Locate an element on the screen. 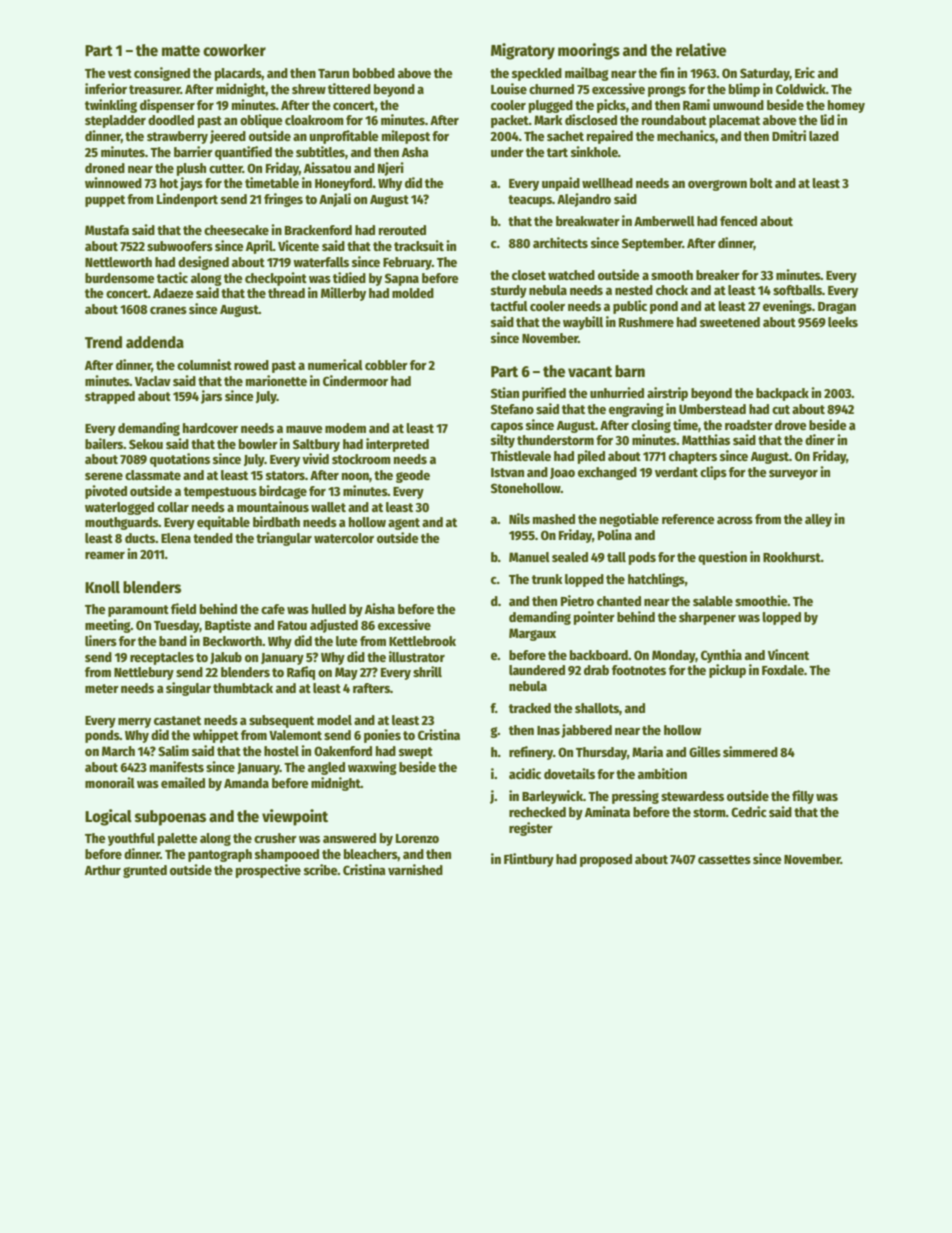  reamer is located at coordinates (105, 555).
